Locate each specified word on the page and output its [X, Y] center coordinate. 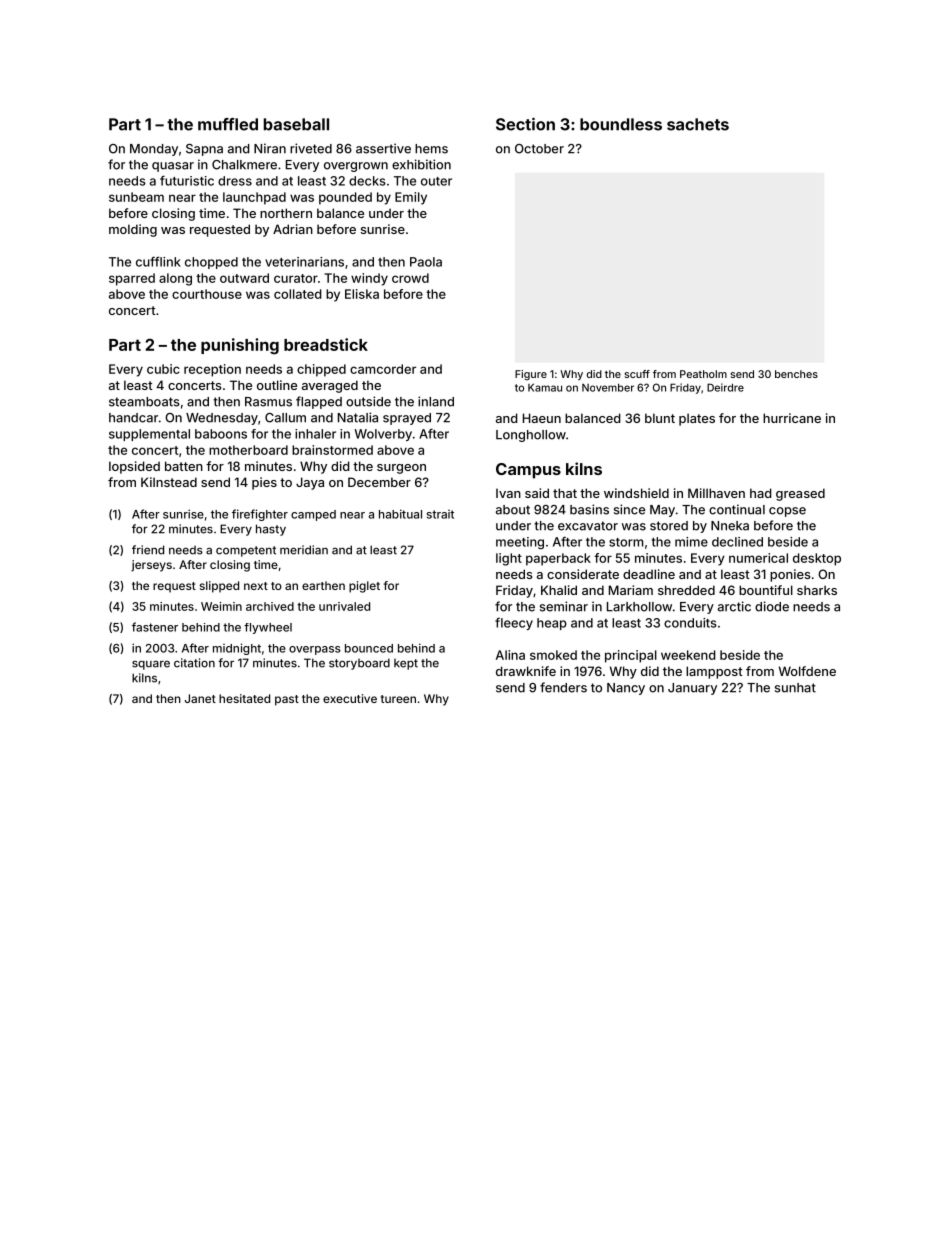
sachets [698, 124]
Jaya [310, 483]
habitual [400, 514]
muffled [228, 124]
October [539, 149]
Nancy [626, 689]
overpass [315, 650]
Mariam [631, 590]
